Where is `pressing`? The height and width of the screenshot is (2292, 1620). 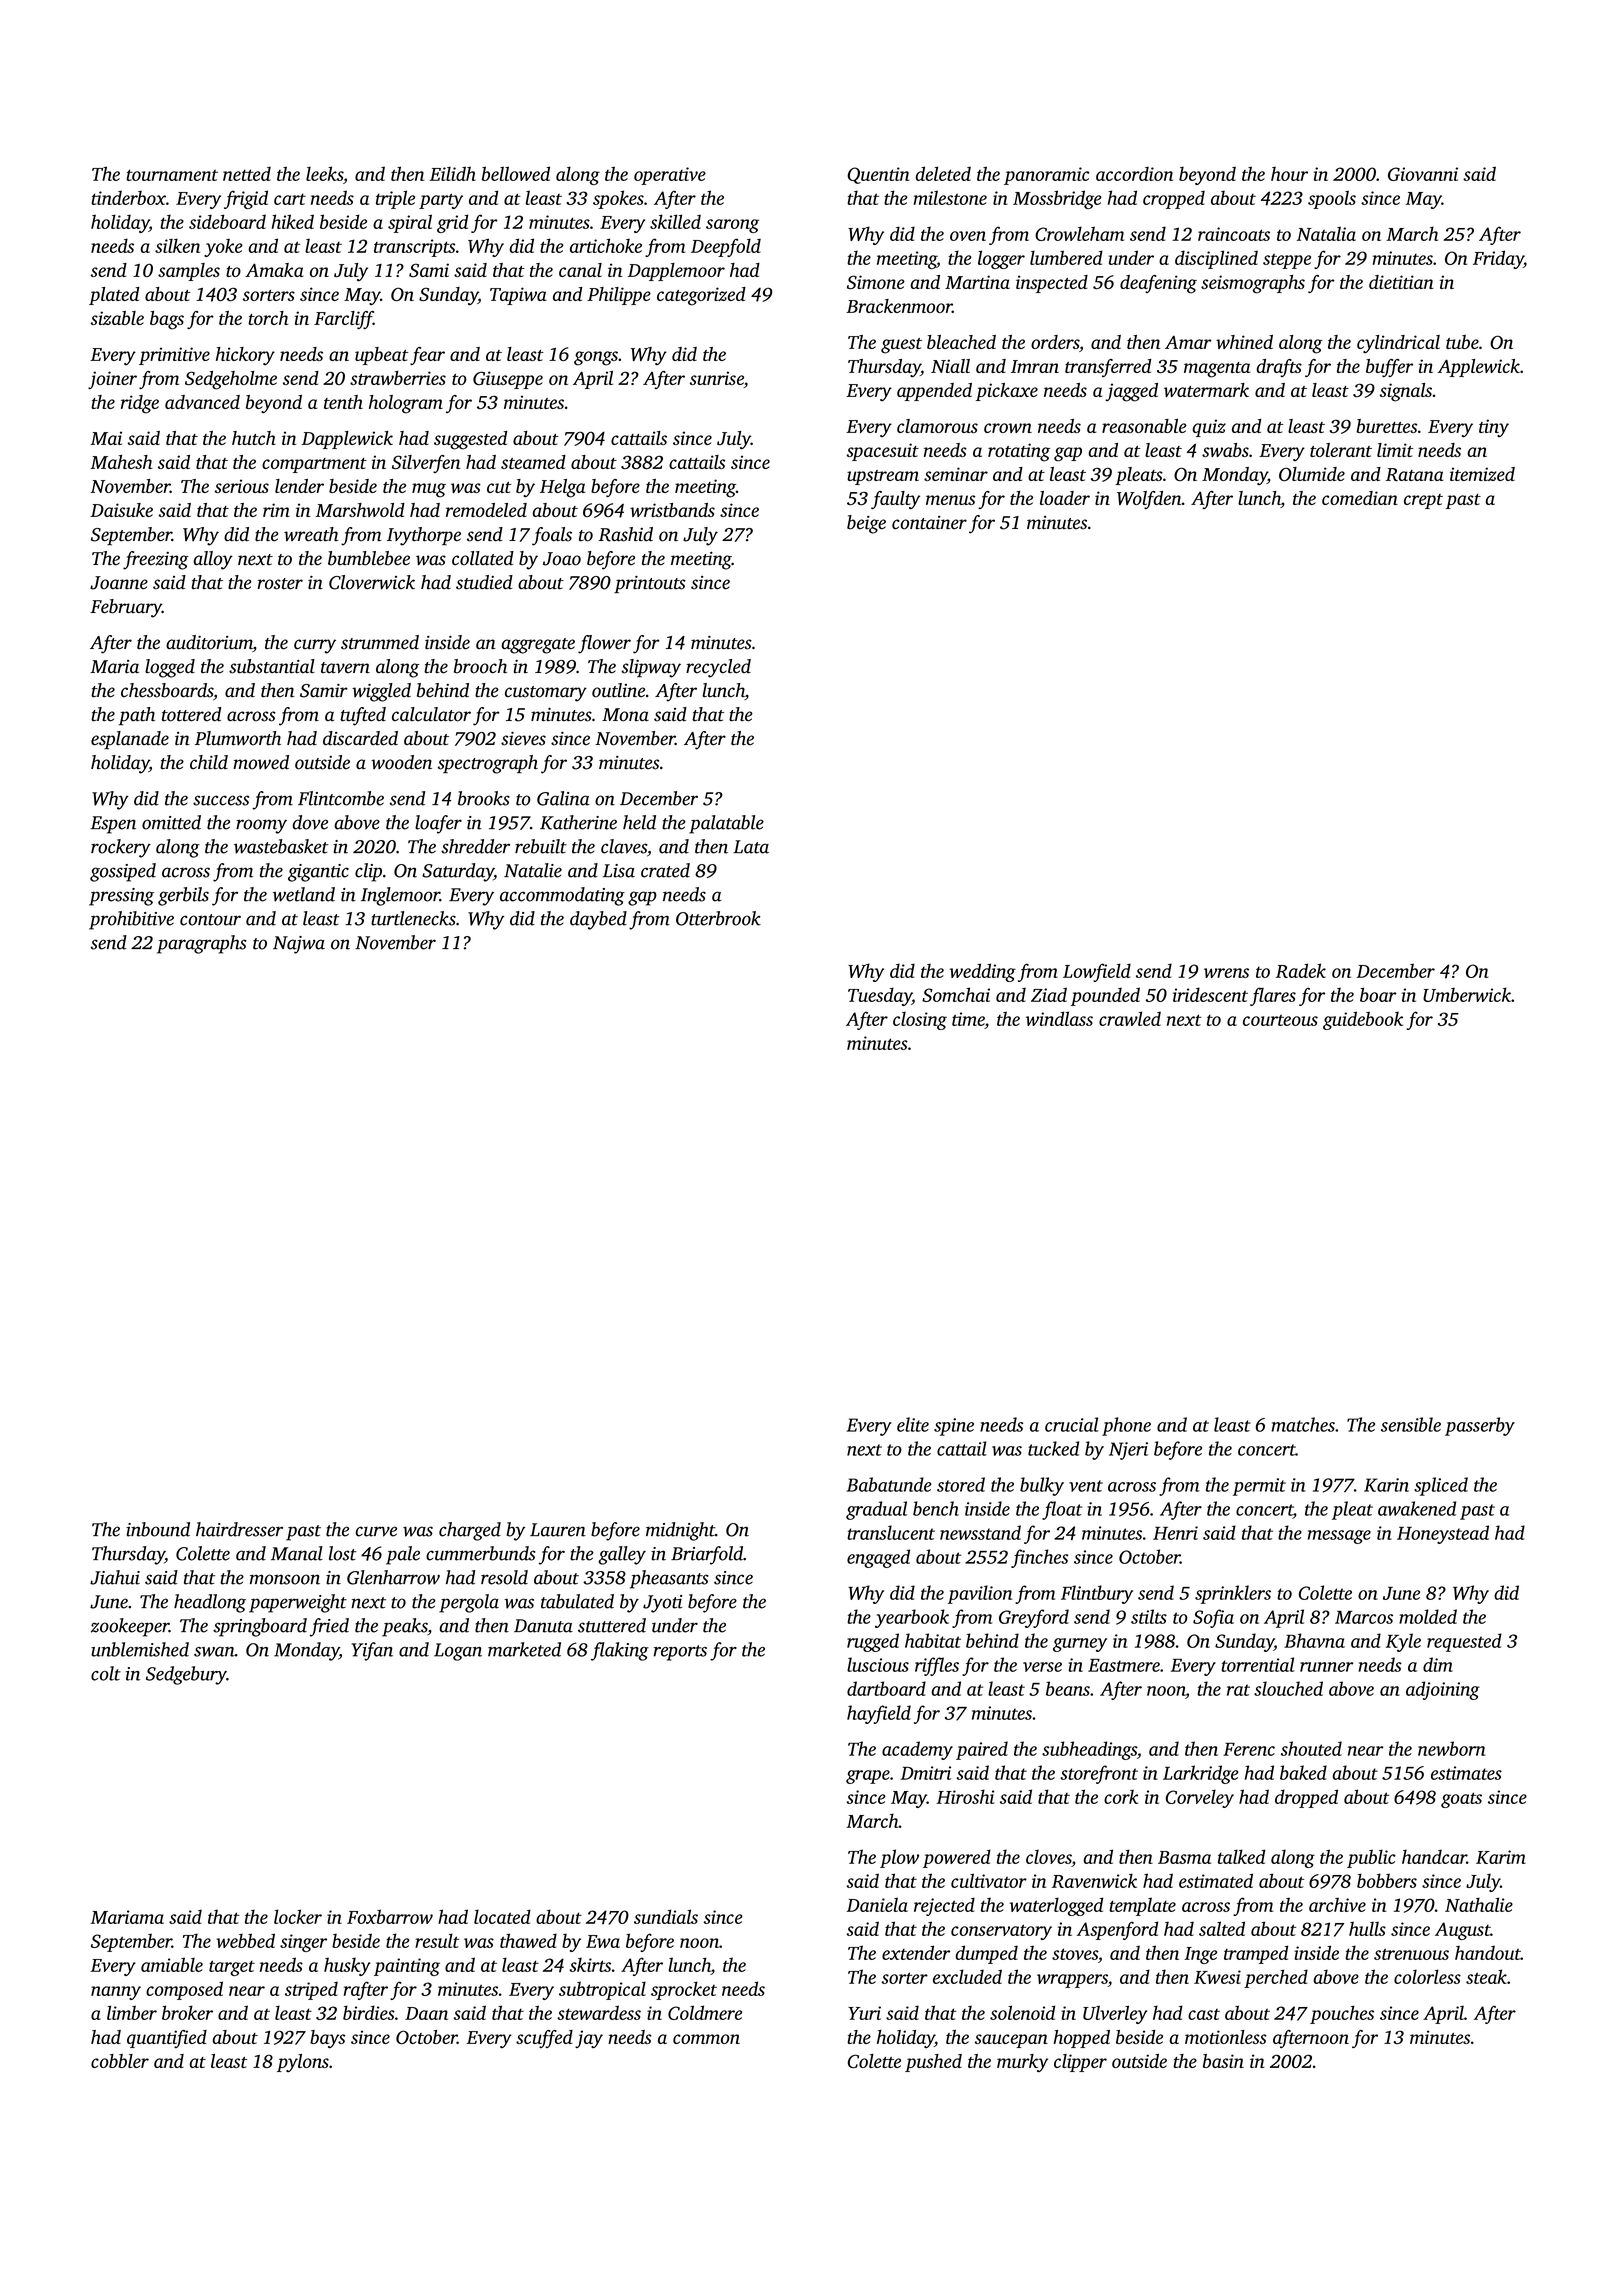 pressing is located at coordinates (121, 897).
